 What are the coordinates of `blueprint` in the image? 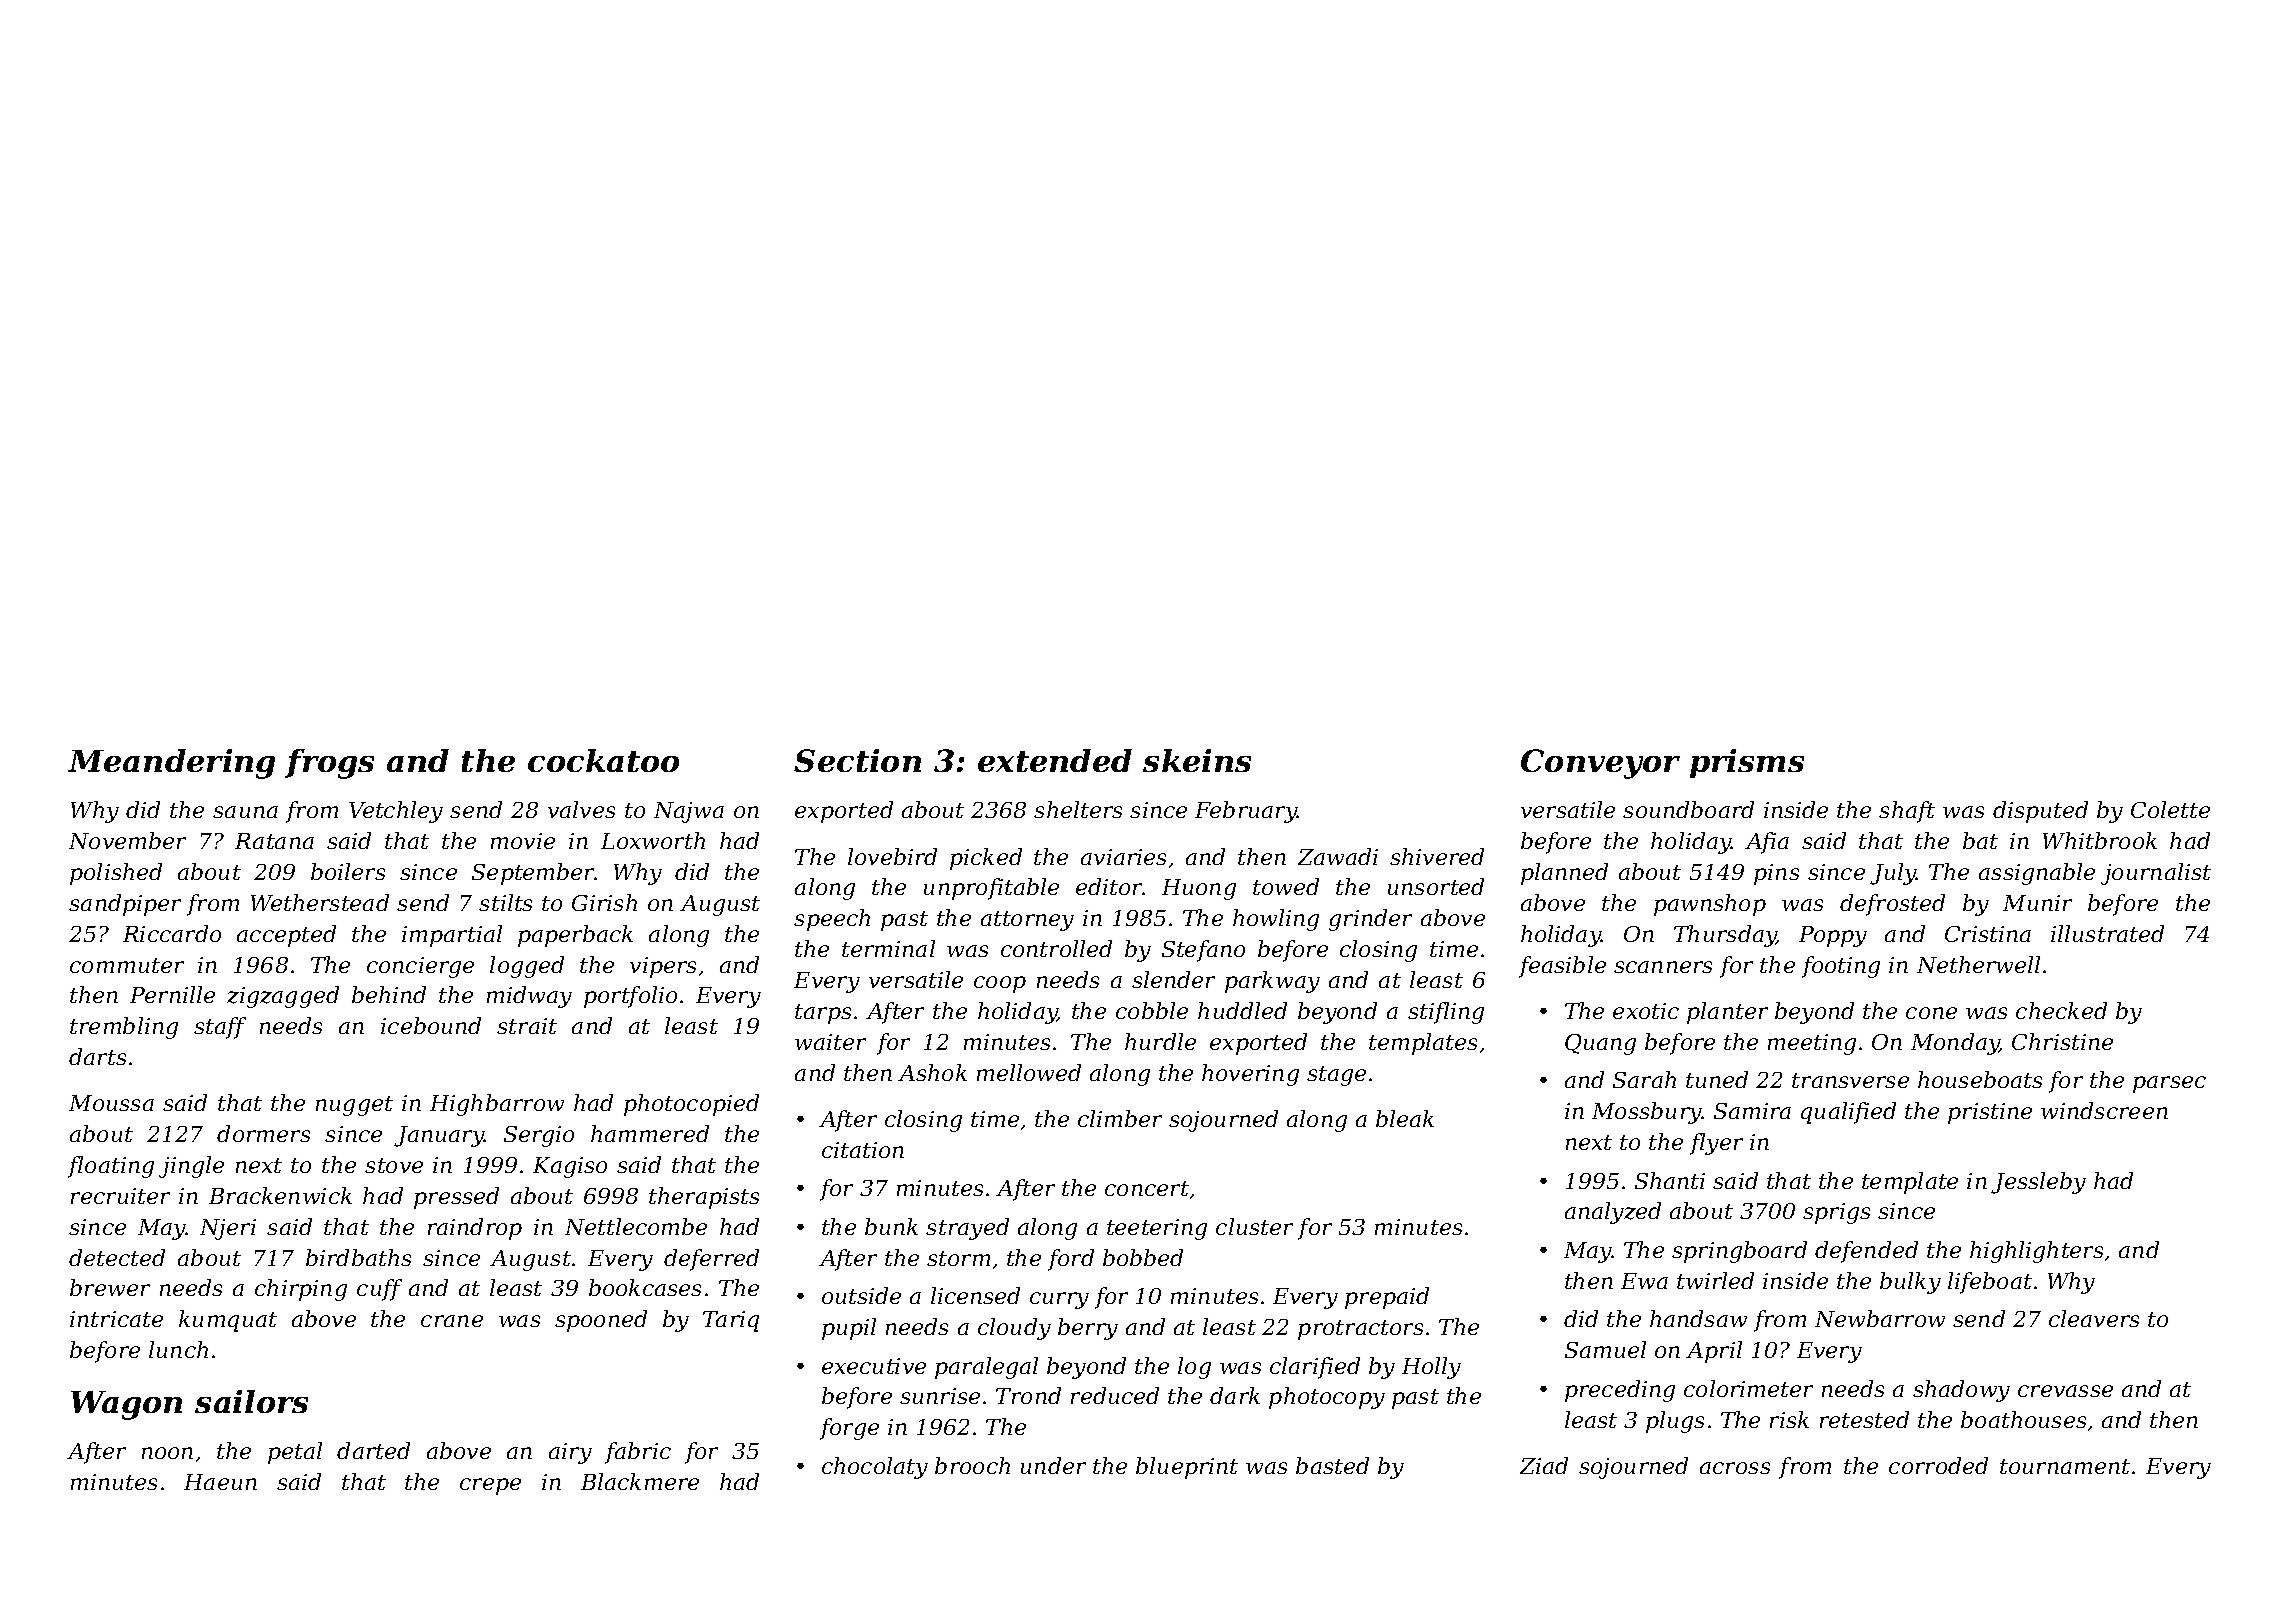 It's located at (1187, 1468).
